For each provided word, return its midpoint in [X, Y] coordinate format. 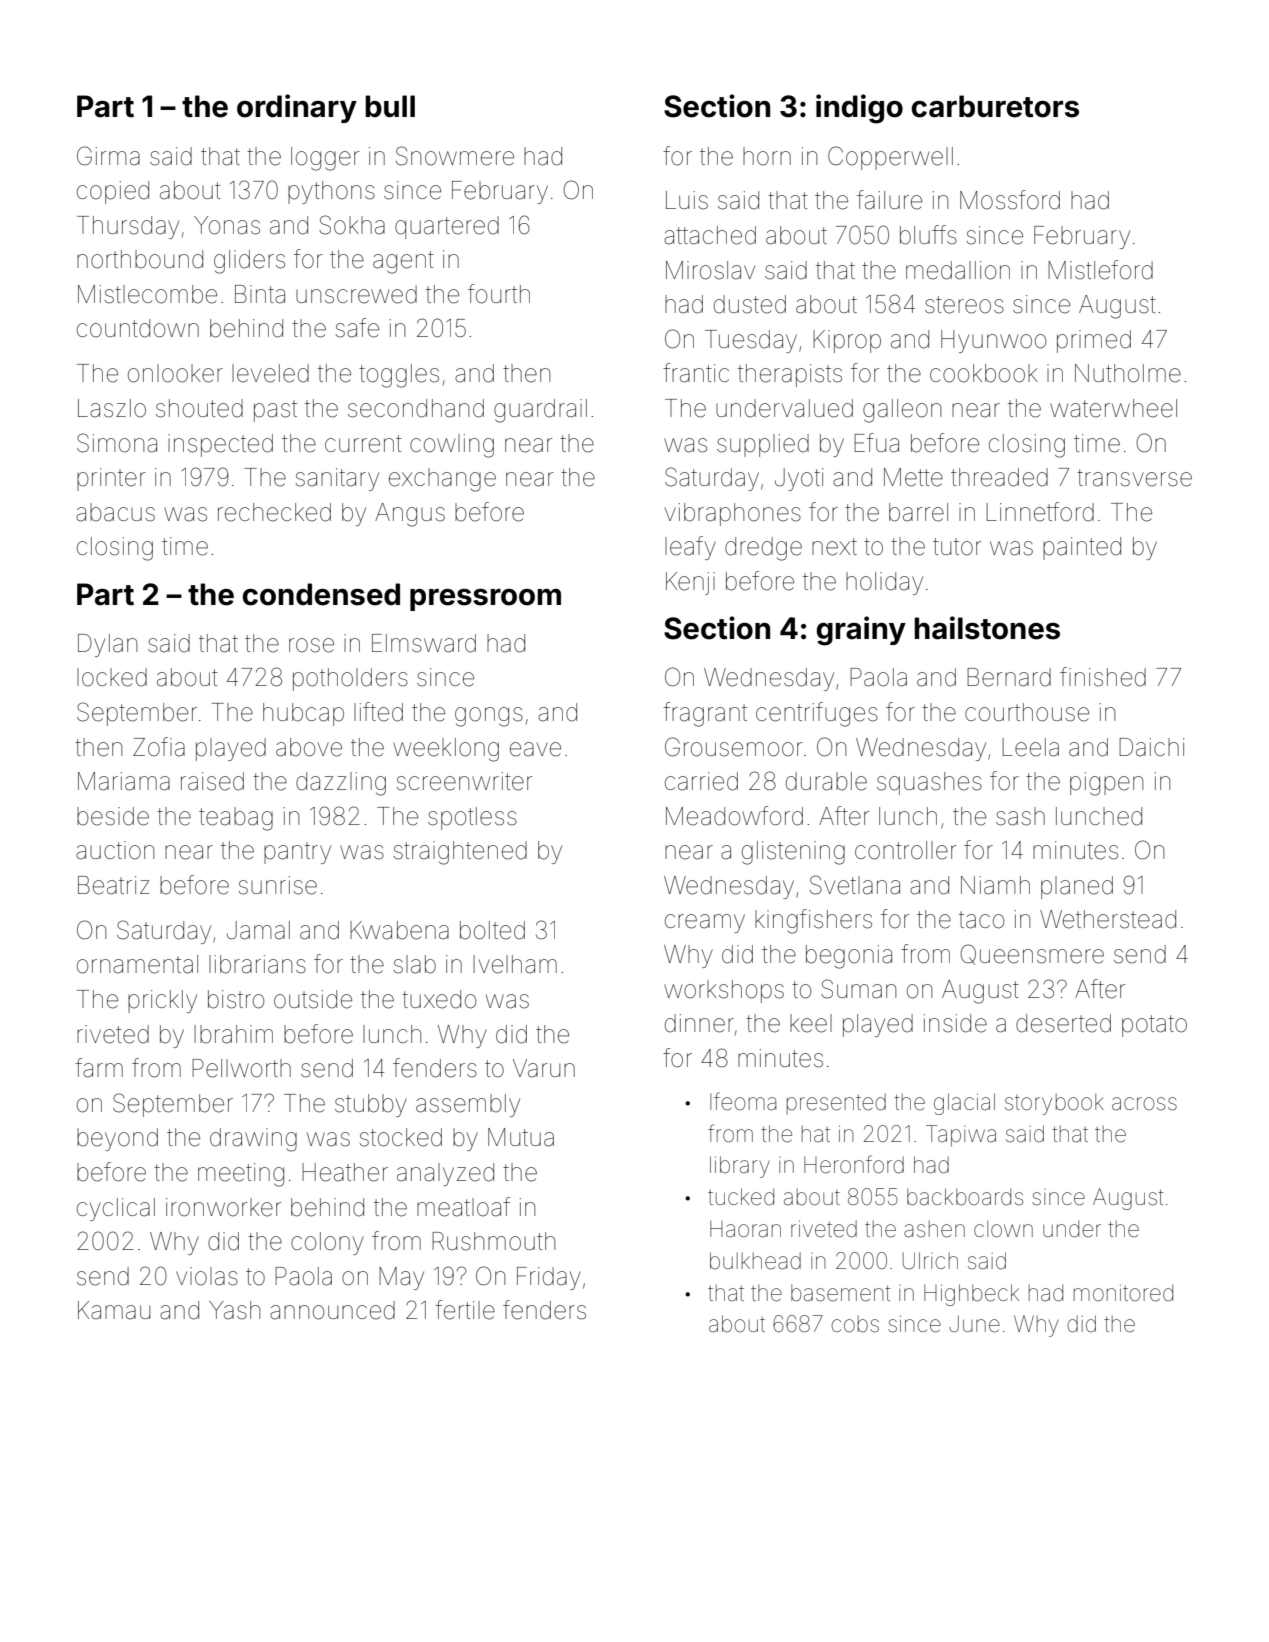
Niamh [995, 885]
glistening [793, 853]
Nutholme [1128, 373]
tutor [957, 547]
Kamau [114, 1310]
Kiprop [847, 341]
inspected [220, 445]
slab [415, 964]
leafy [690, 548]
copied [113, 192]
